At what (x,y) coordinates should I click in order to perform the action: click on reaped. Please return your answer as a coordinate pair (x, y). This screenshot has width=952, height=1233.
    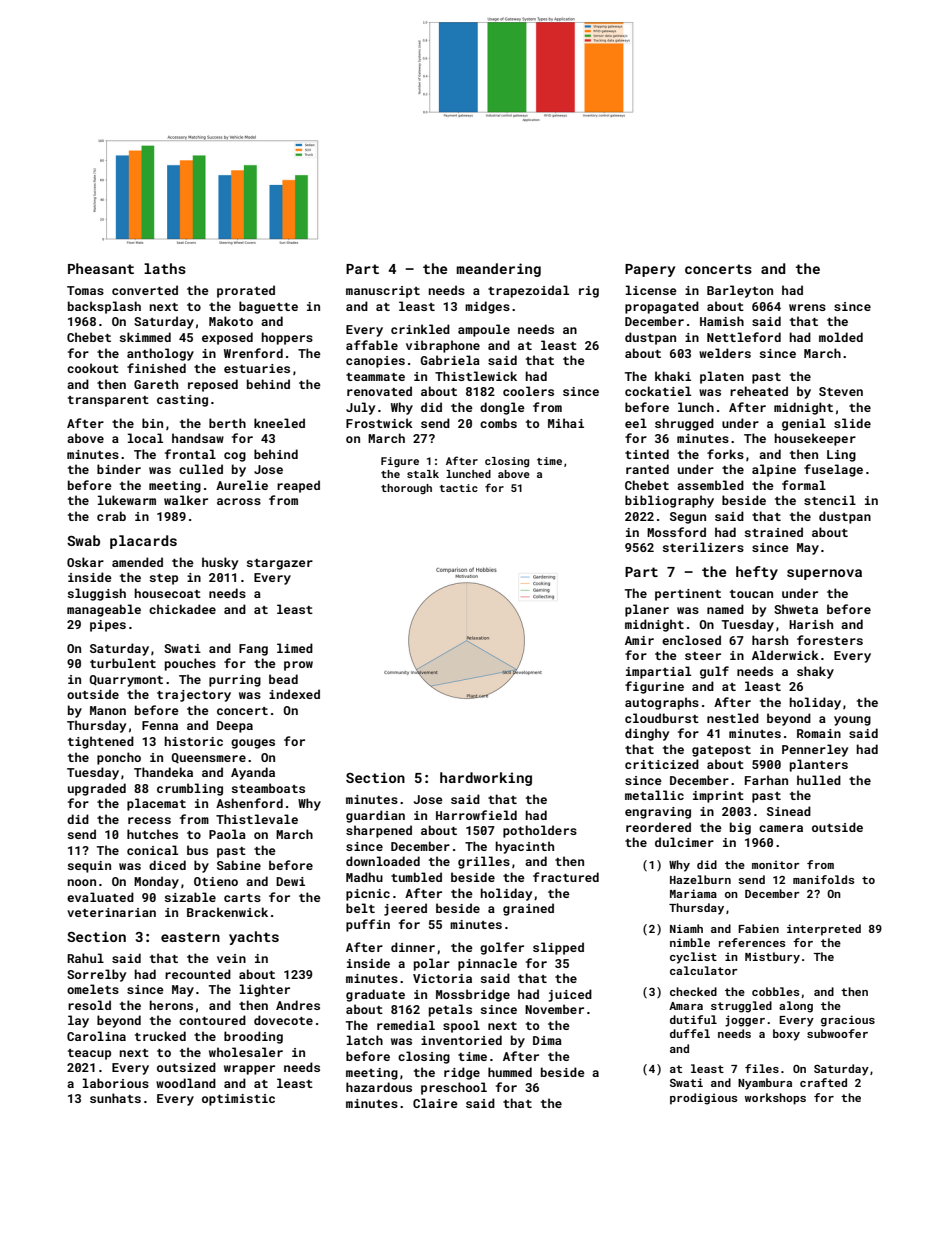
    Looking at the image, I should click on (298, 486).
